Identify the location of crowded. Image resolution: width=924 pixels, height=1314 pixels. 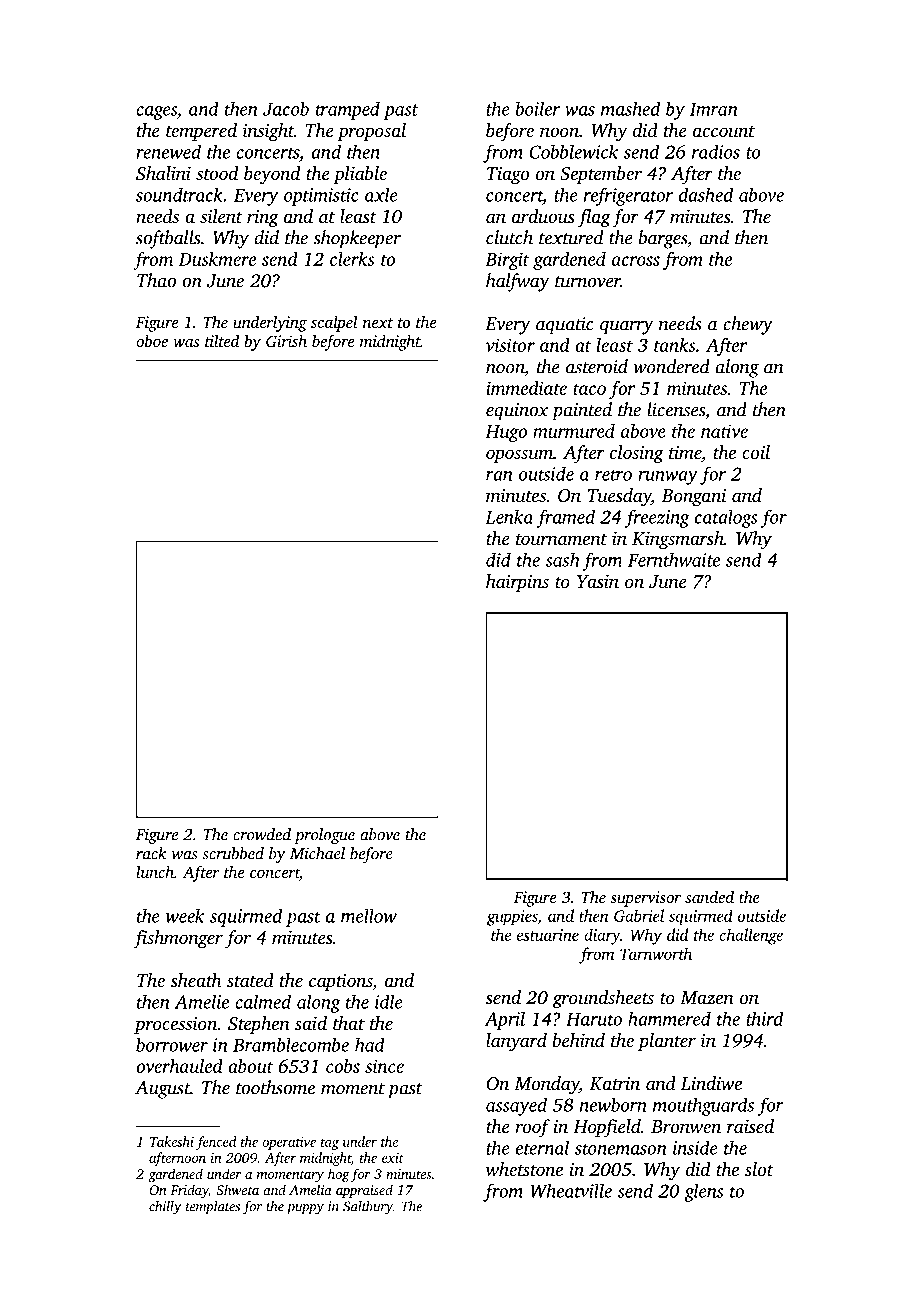
(262, 834).
